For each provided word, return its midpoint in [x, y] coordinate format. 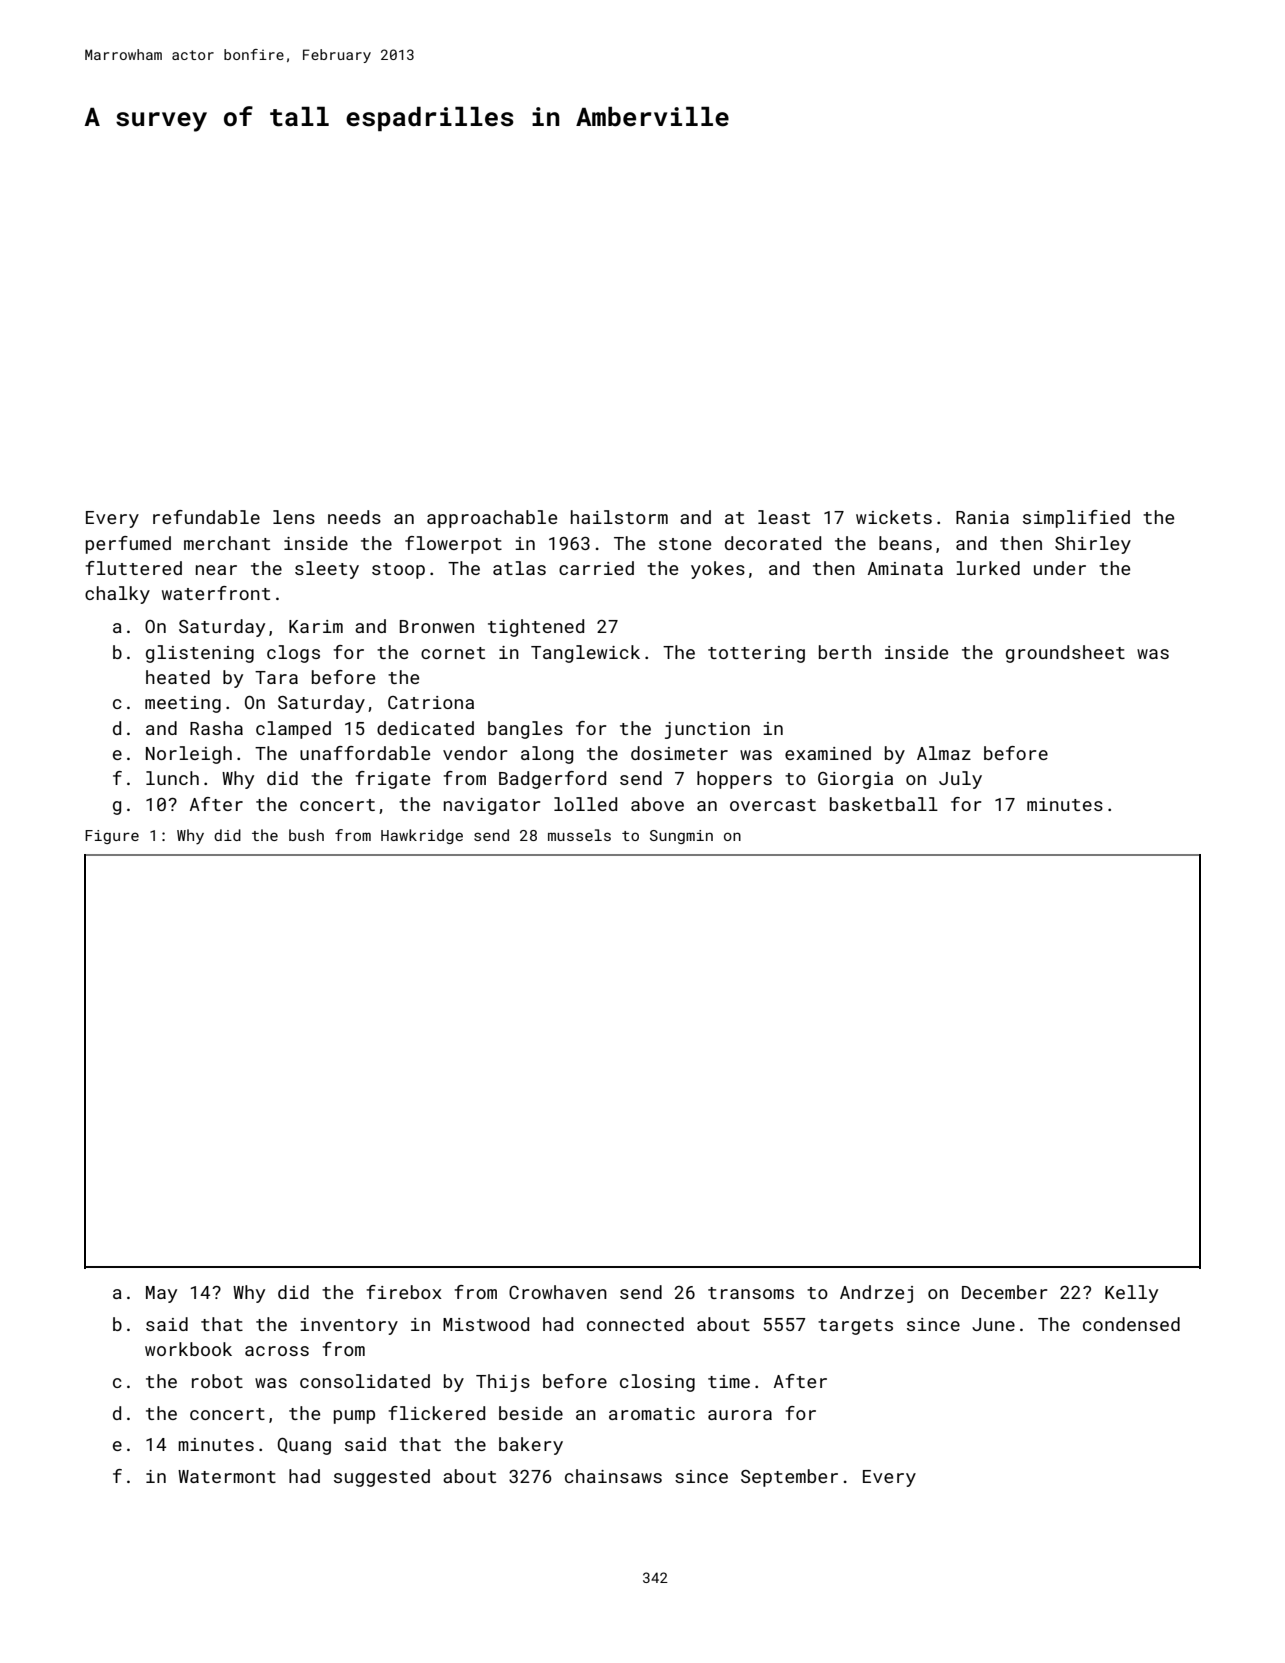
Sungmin [681, 837]
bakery [531, 1446]
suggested [382, 1478]
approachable [492, 519]
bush [306, 835]
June [993, 1324]
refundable [206, 517]
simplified [1076, 519]
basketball [884, 804]
